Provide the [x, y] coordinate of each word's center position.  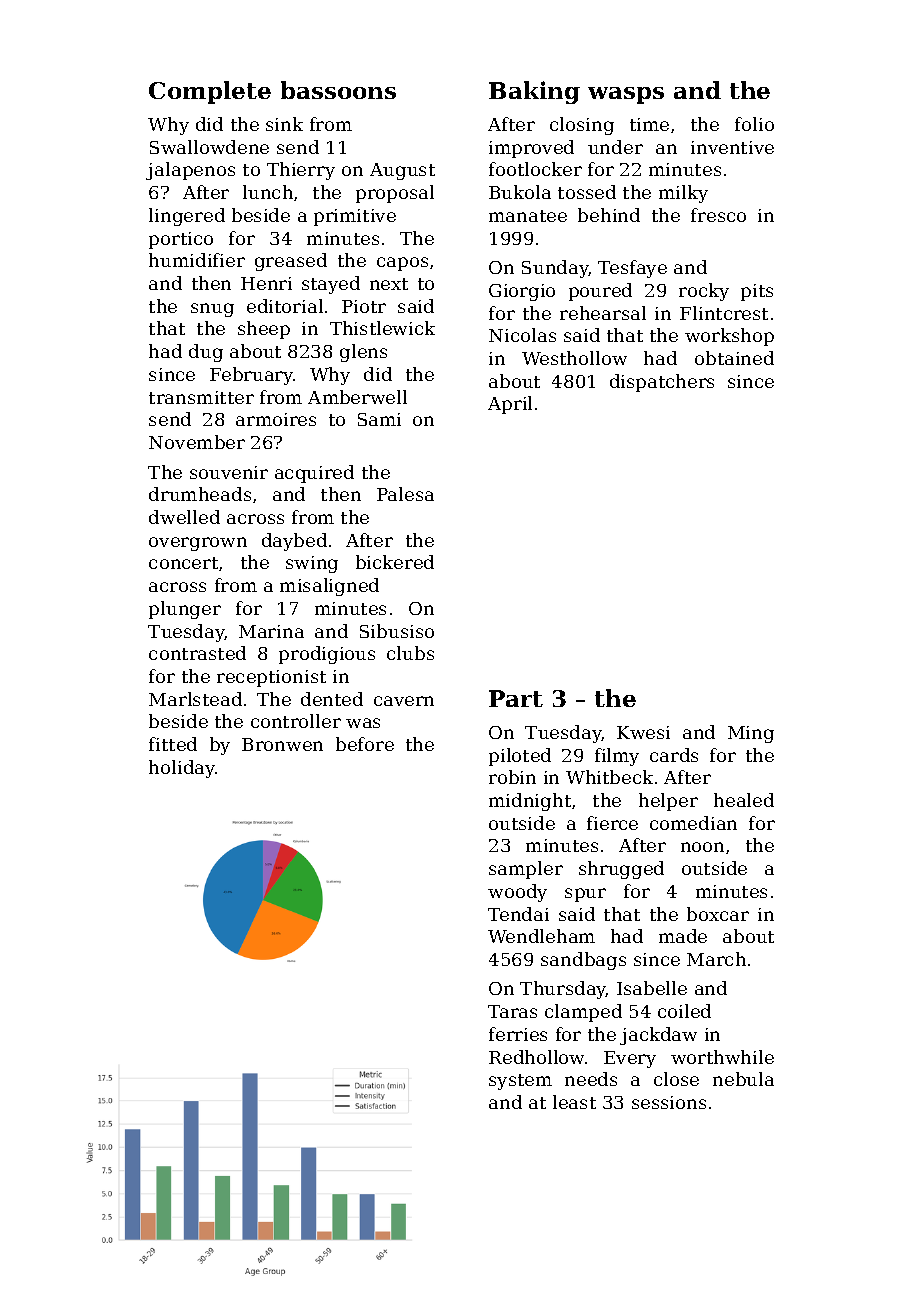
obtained [734, 358]
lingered [187, 217]
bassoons [338, 90]
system [520, 1082]
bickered [395, 562]
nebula [743, 1079]
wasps [626, 95]
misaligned [329, 587]
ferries [518, 1034]
